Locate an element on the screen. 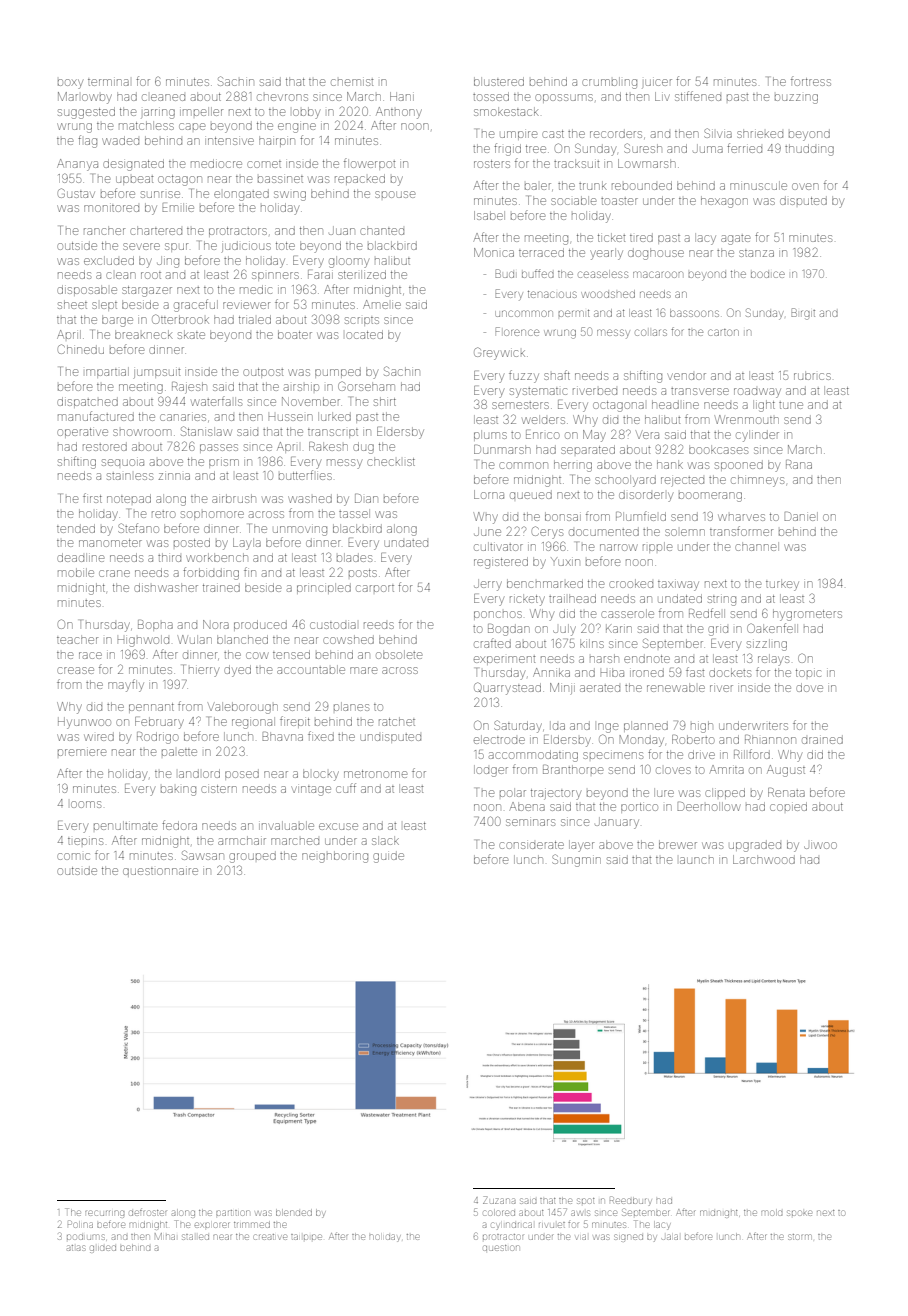 Image resolution: width=908 pixels, height=1316 pixels. Rana is located at coordinates (799, 464).
